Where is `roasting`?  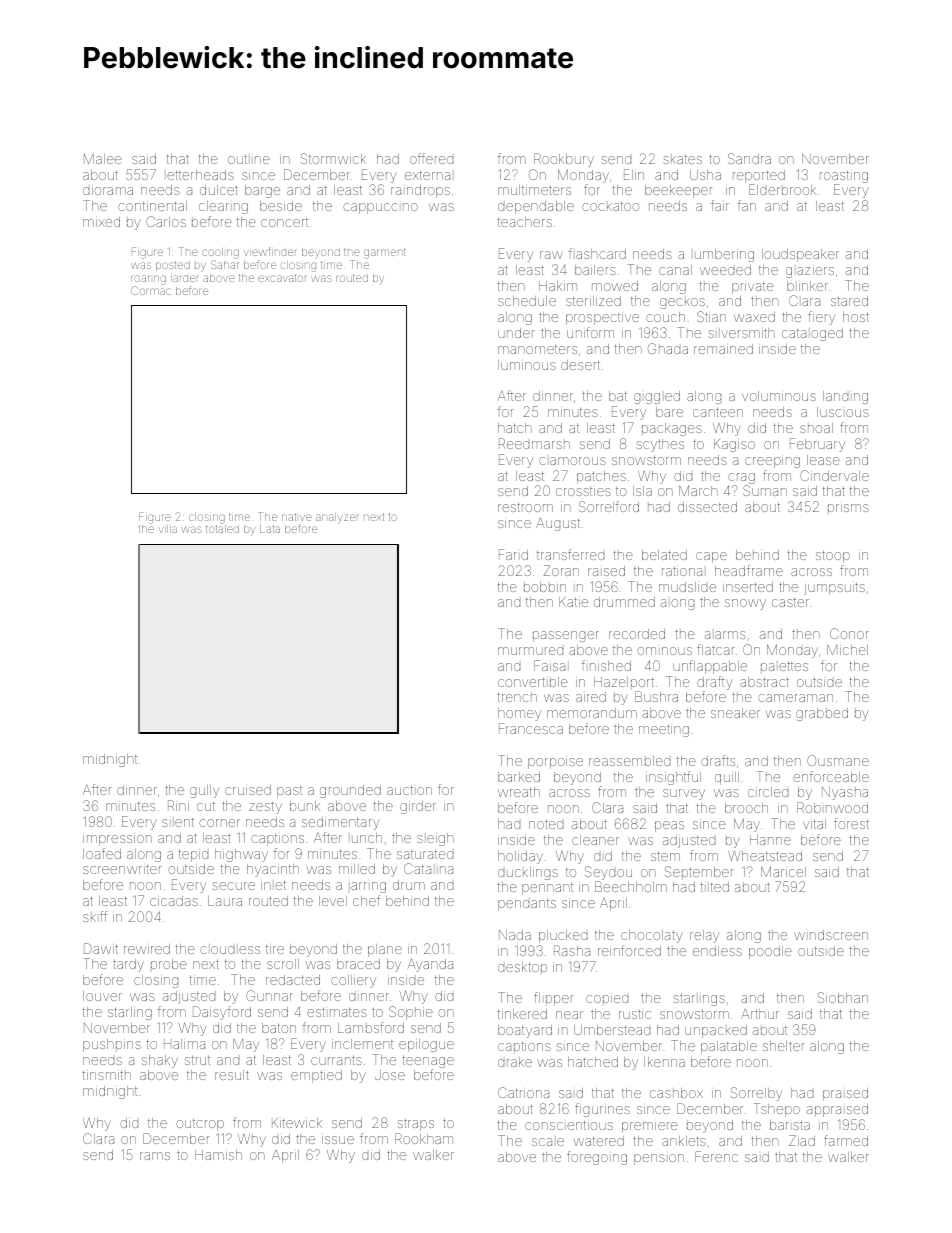
roasting is located at coordinates (844, 177).
